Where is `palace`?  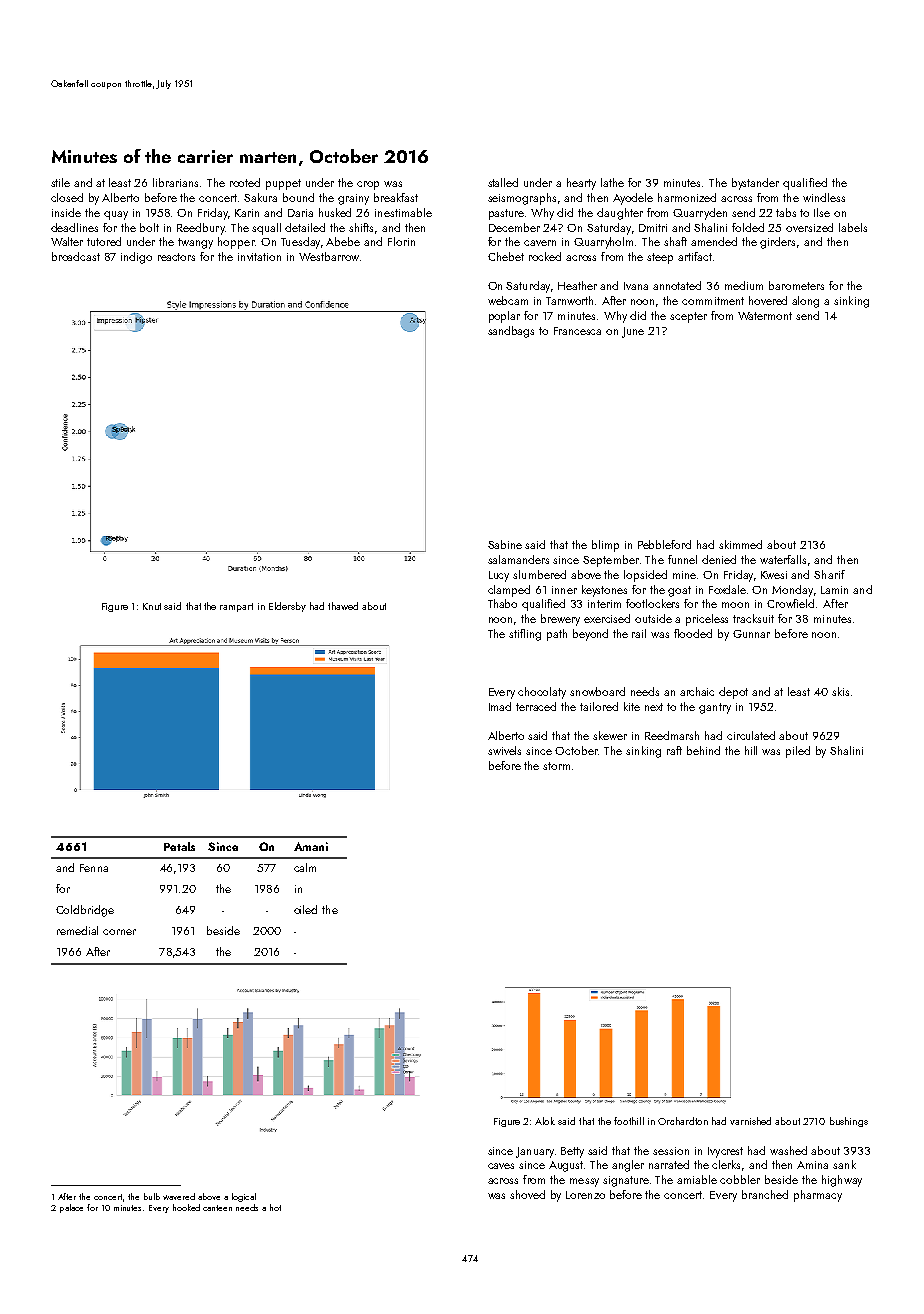 palace is located at coordinates (71, 1208).
